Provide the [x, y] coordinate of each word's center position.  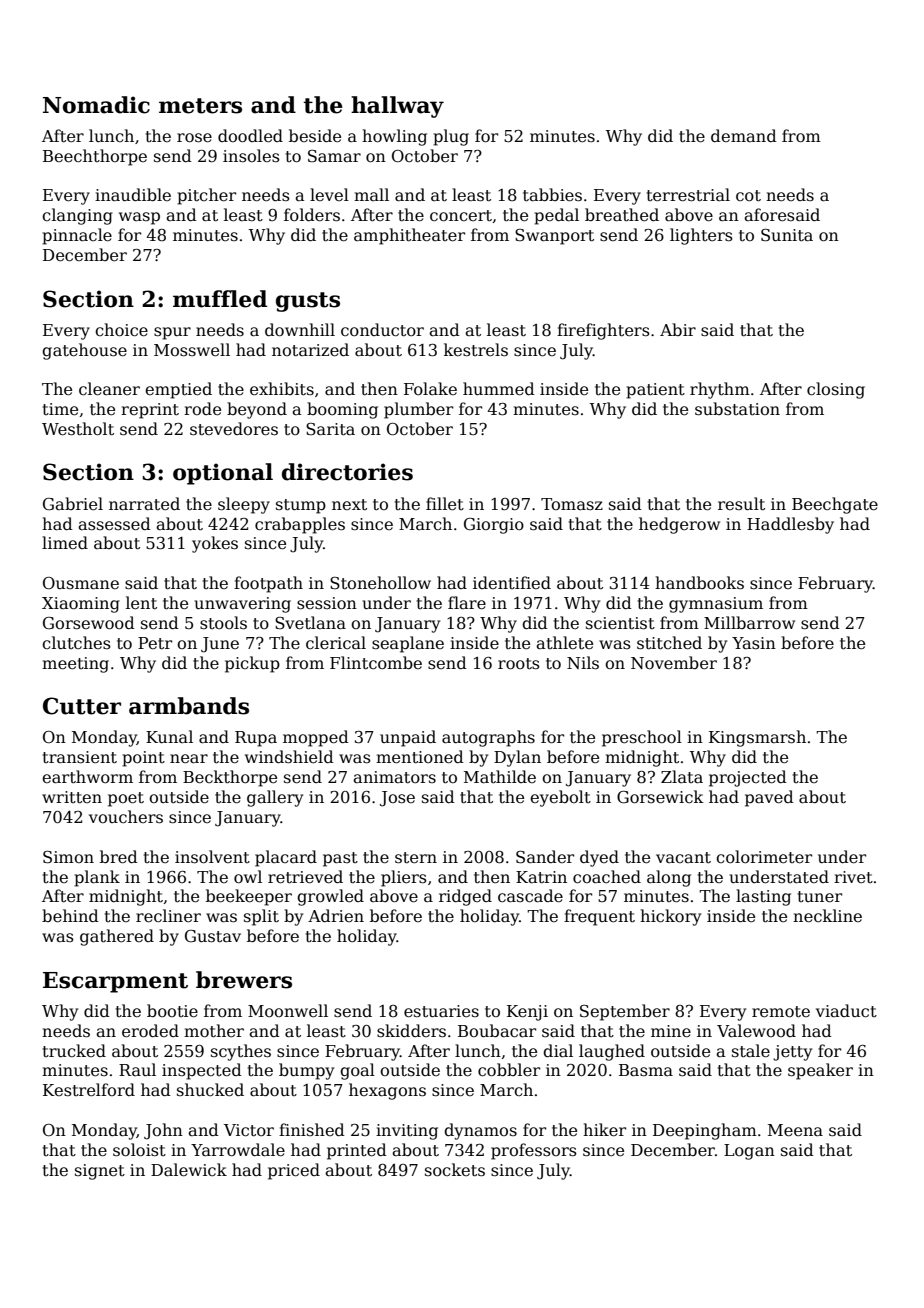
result [741, 503]
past [340, 859]
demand [744, 135]
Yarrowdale [238, 1150]
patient [655, 391]
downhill [300, 329]
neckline [827, 916]
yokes [215, 544]
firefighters [603, 331]
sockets [455, 1170]
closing [836, 390]
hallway [397, 107]
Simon [68, 857]
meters [200, 106]
